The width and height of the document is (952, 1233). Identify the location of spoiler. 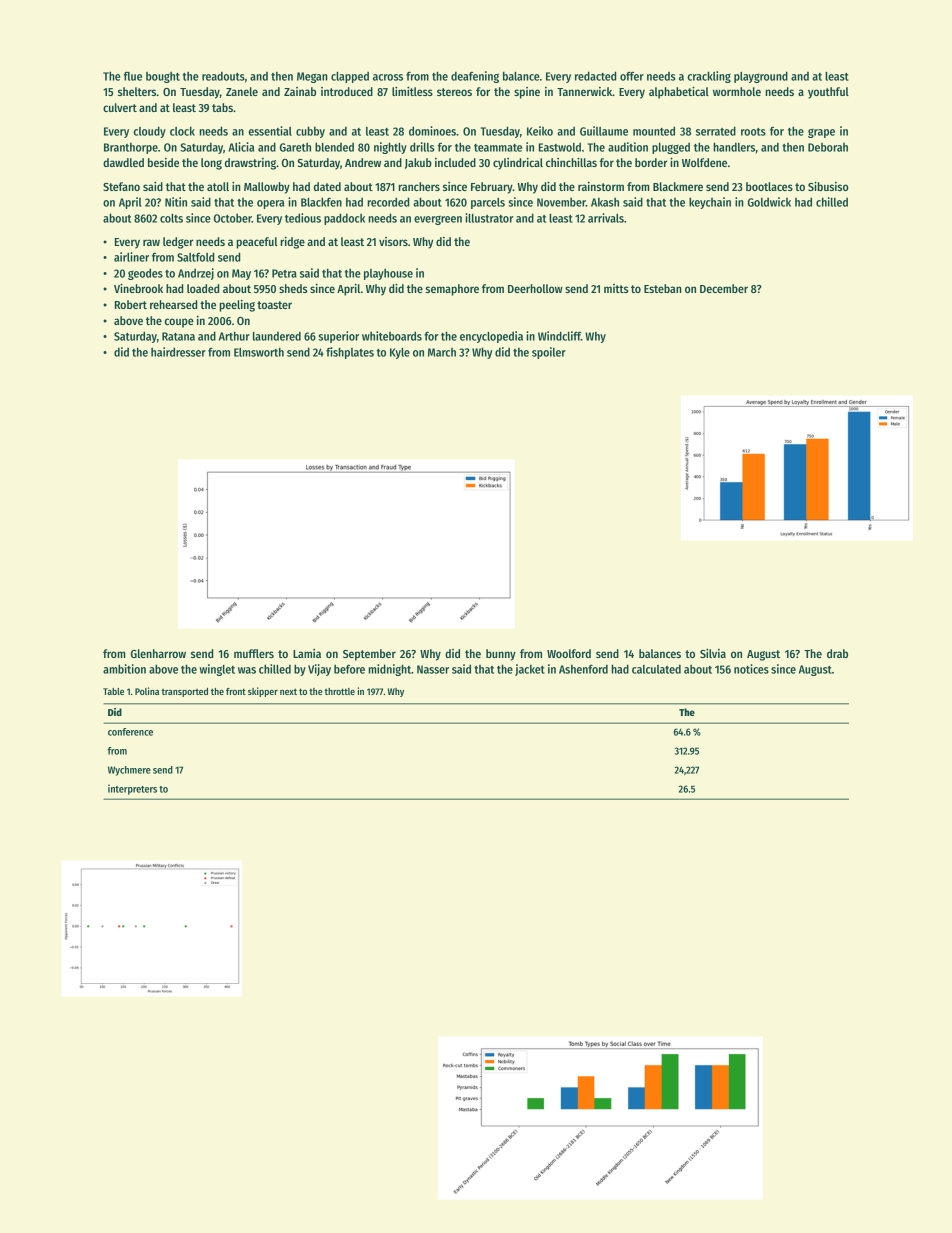
(549, 353).
